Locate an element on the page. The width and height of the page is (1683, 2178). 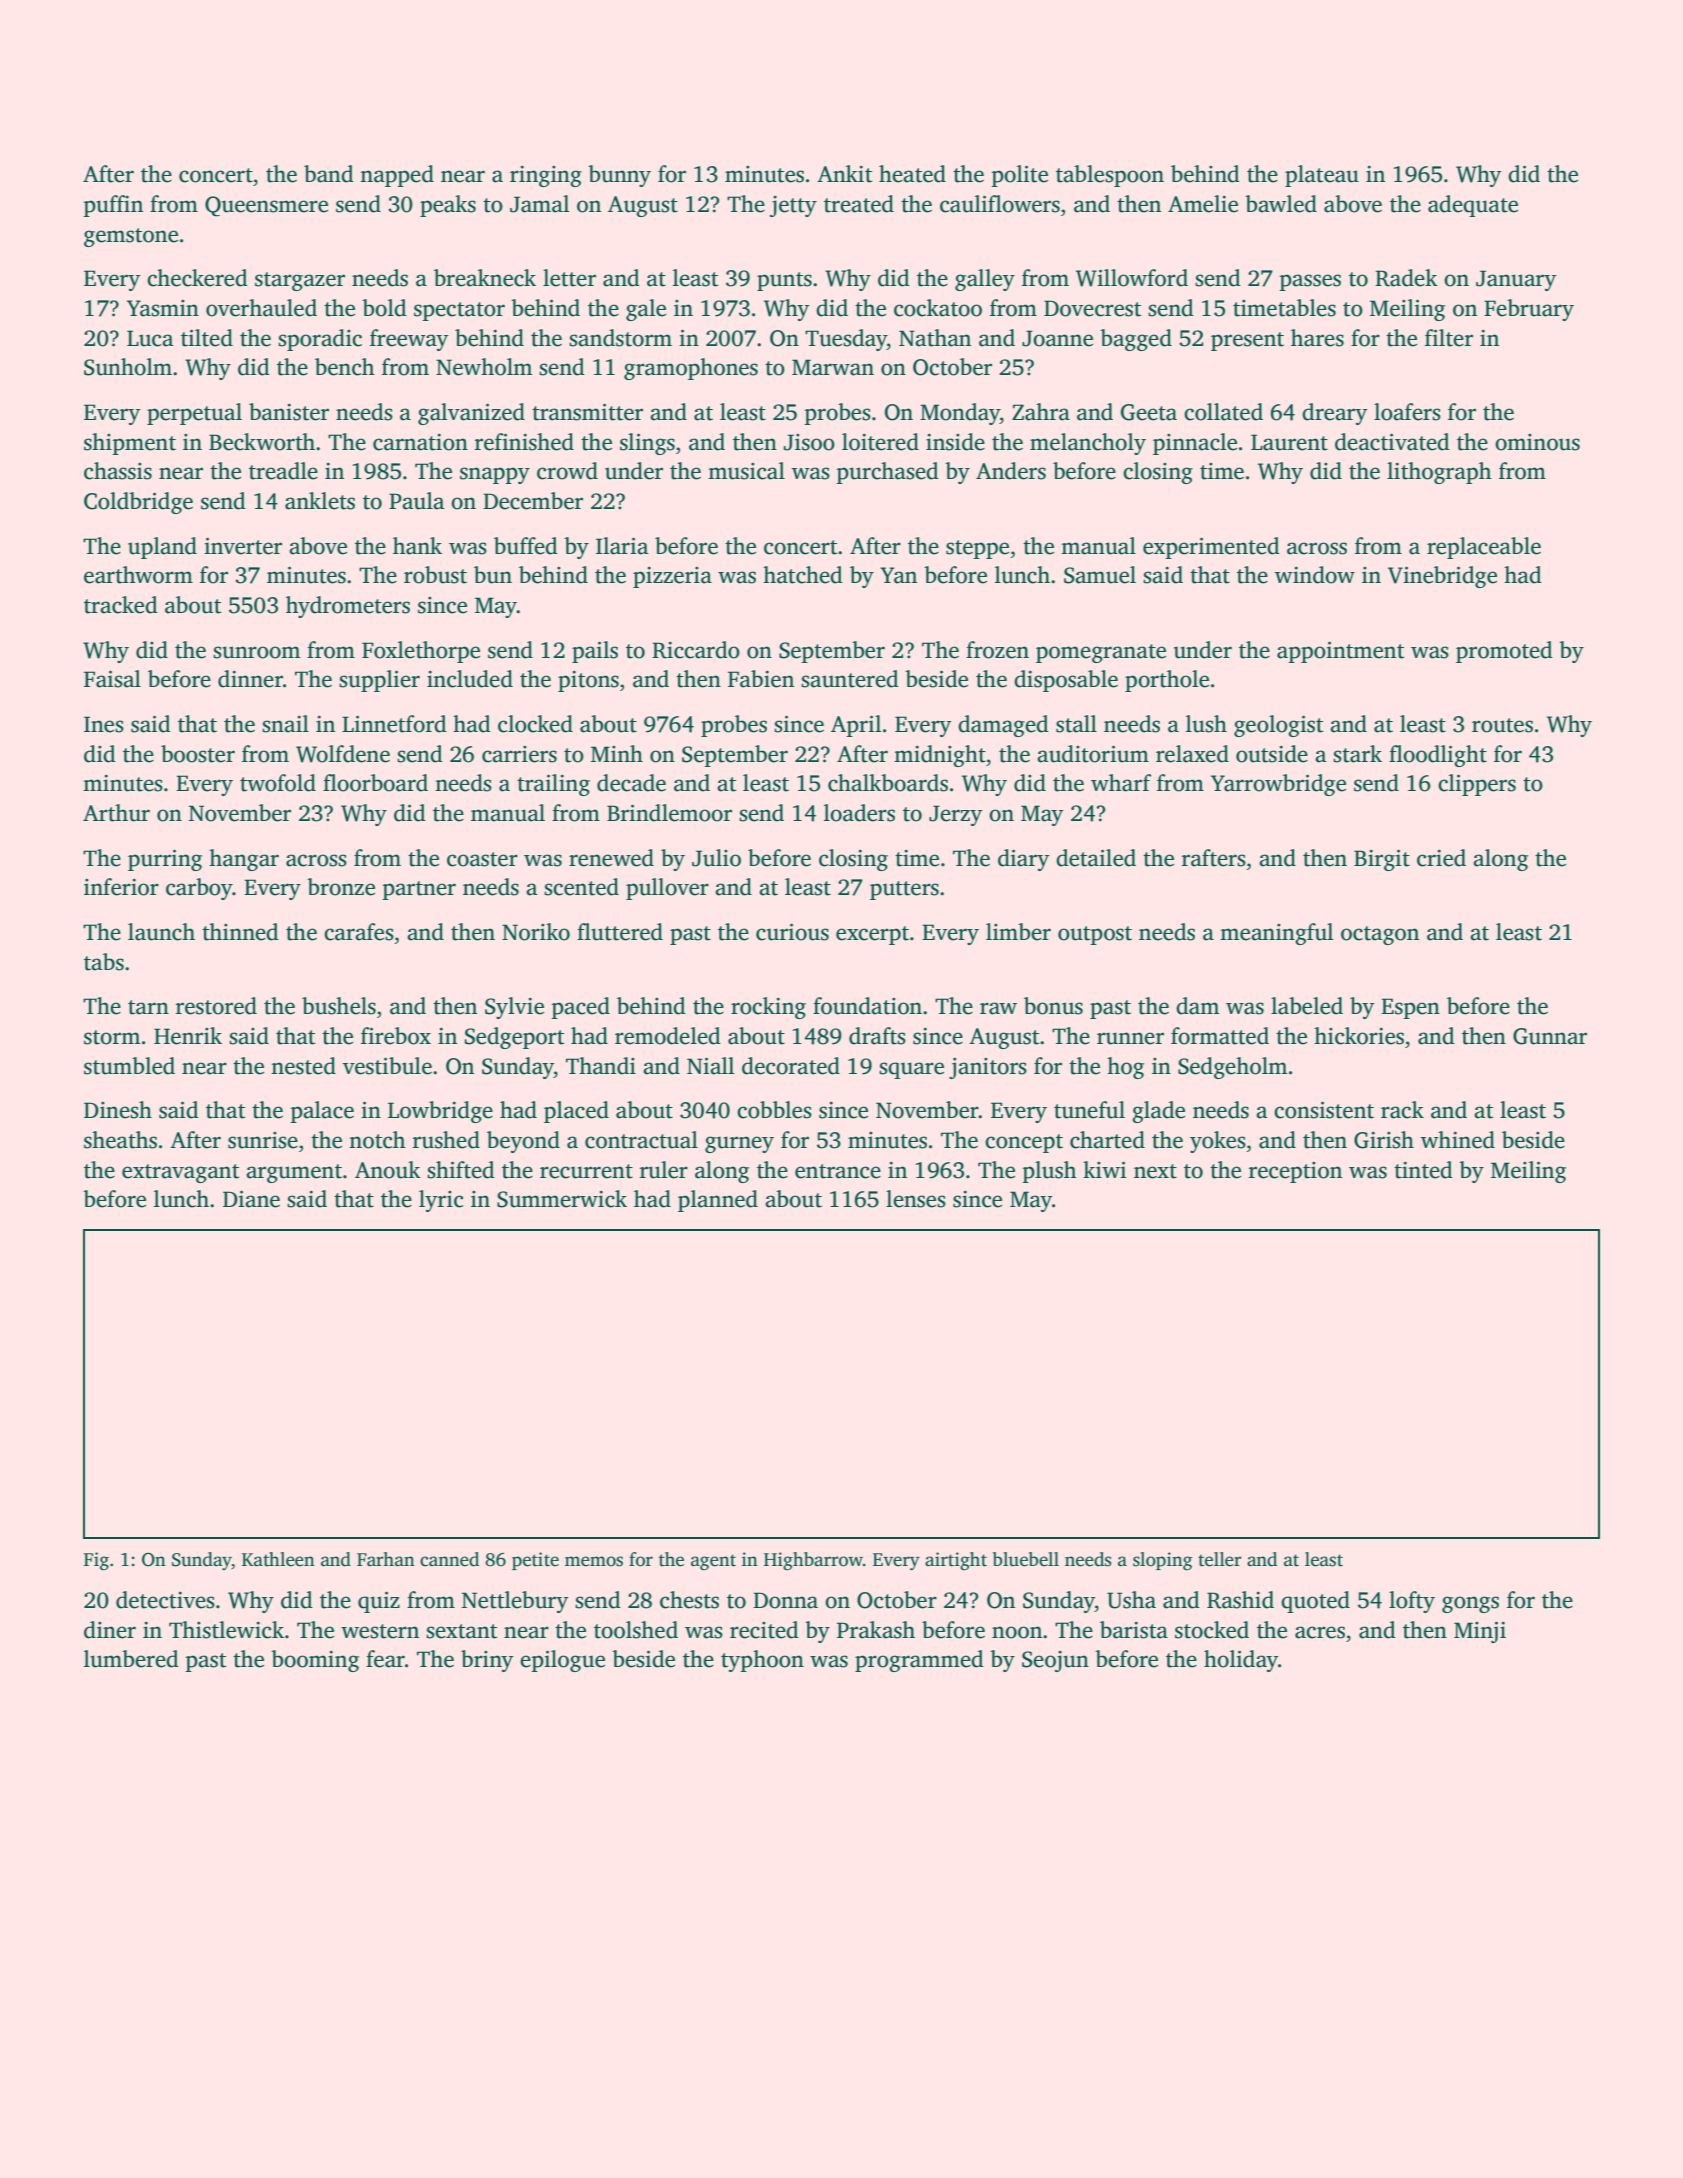
janitors is located at coordinates (988, 1068).
